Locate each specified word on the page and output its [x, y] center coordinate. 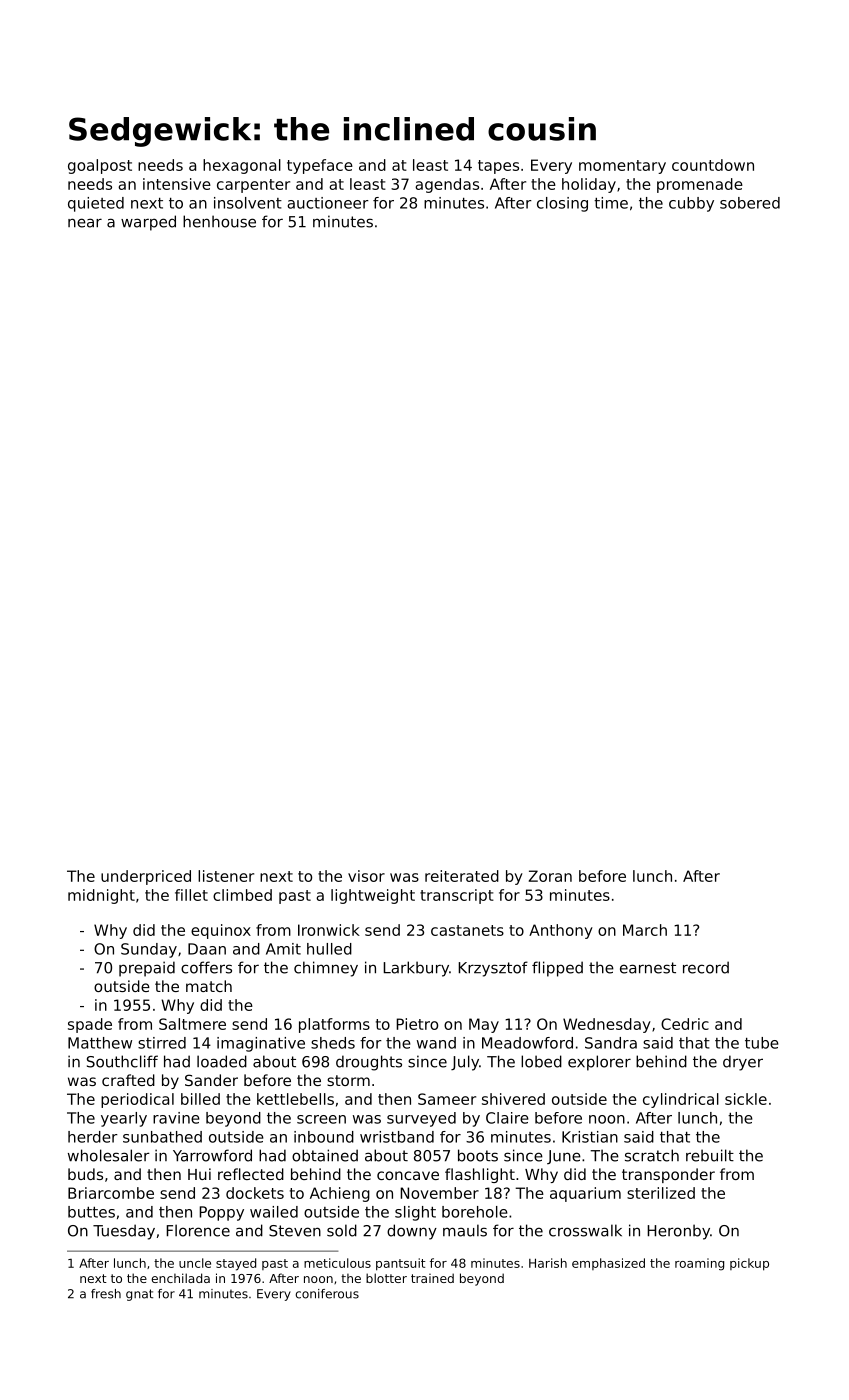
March [645, 930]
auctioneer [328, 203]
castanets [467, 930]
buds [85, 1174]
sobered [750, 203]
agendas [447, 185]
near [85, 223]
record [706, 967]
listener [226, 876]
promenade [700, 185]
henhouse [219, 221]
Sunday [149, 950]
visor [366, 876]
